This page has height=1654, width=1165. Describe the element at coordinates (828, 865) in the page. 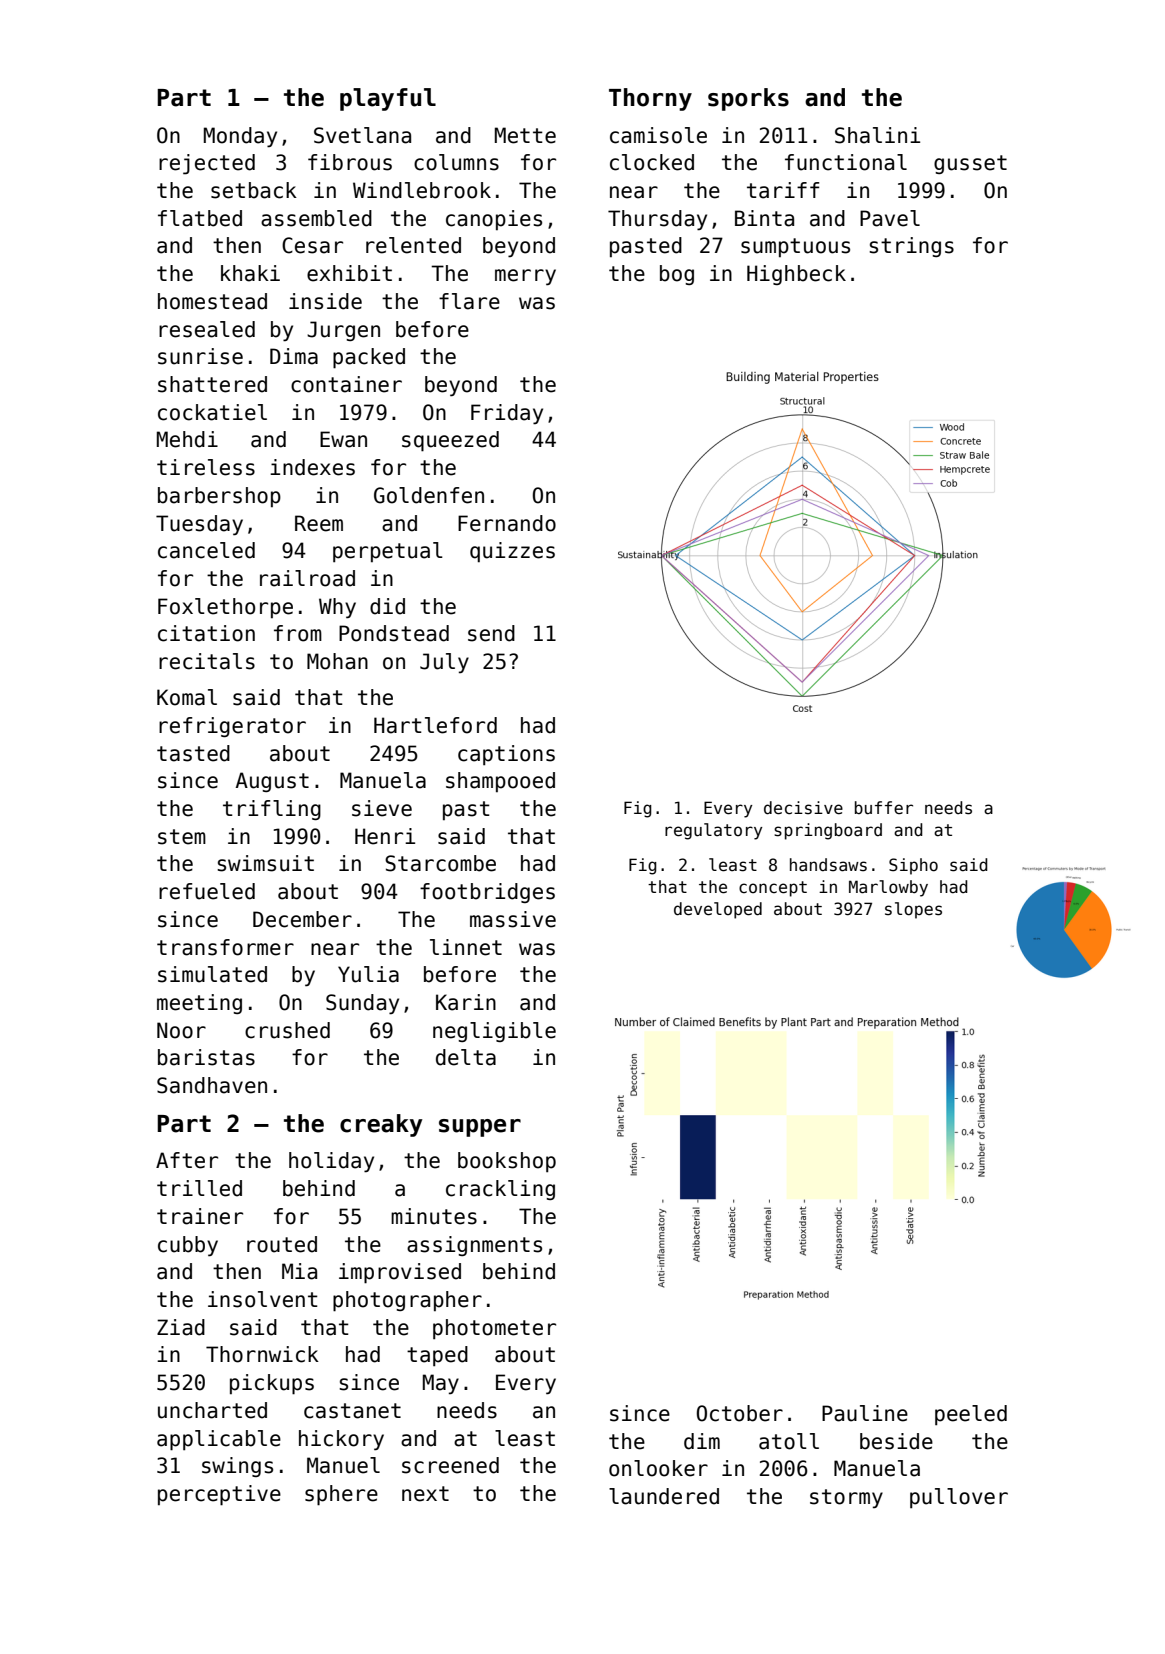

I see `handsaws` at that location.
